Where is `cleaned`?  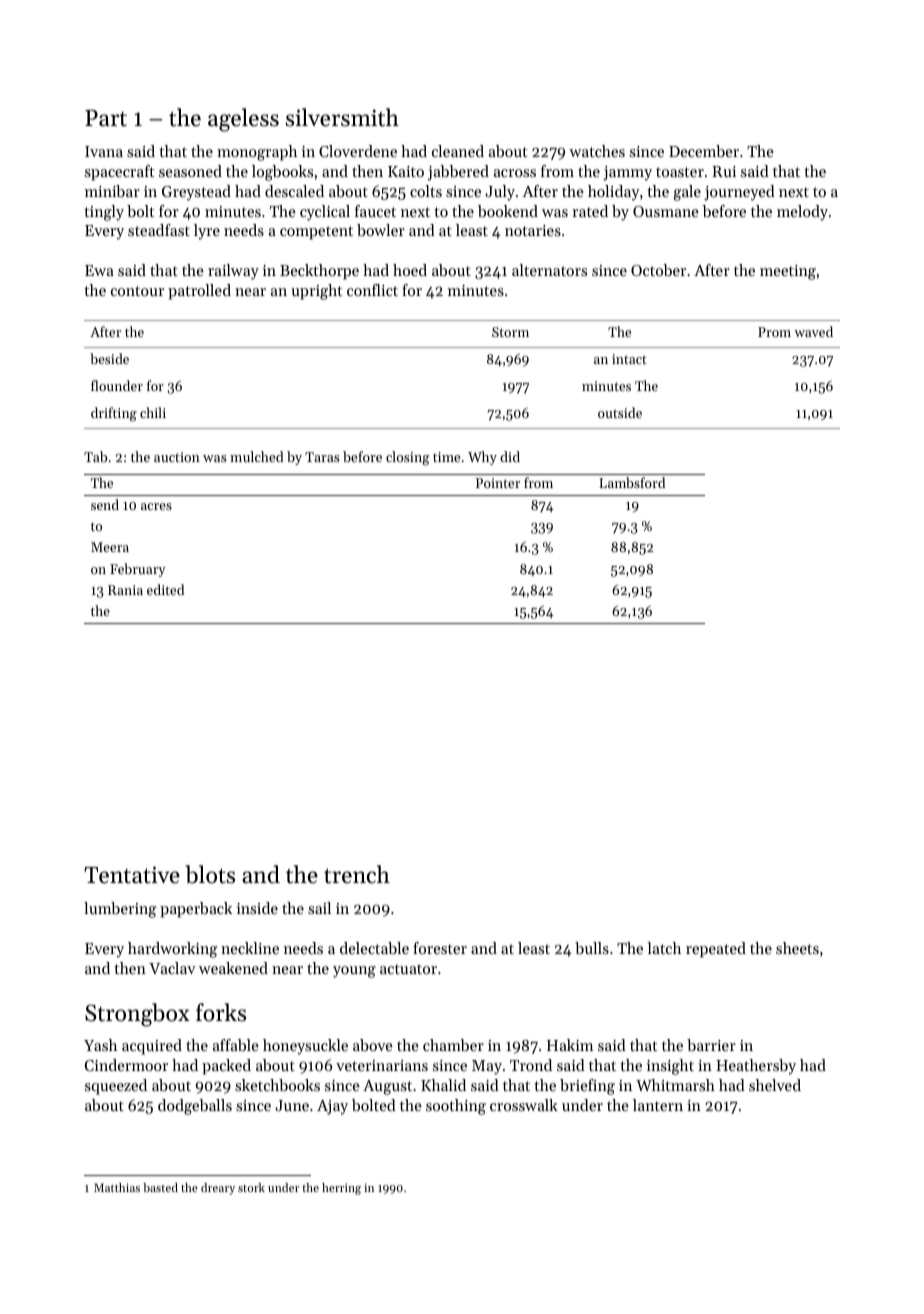
cleaned is located at coordinates (458, 151).
